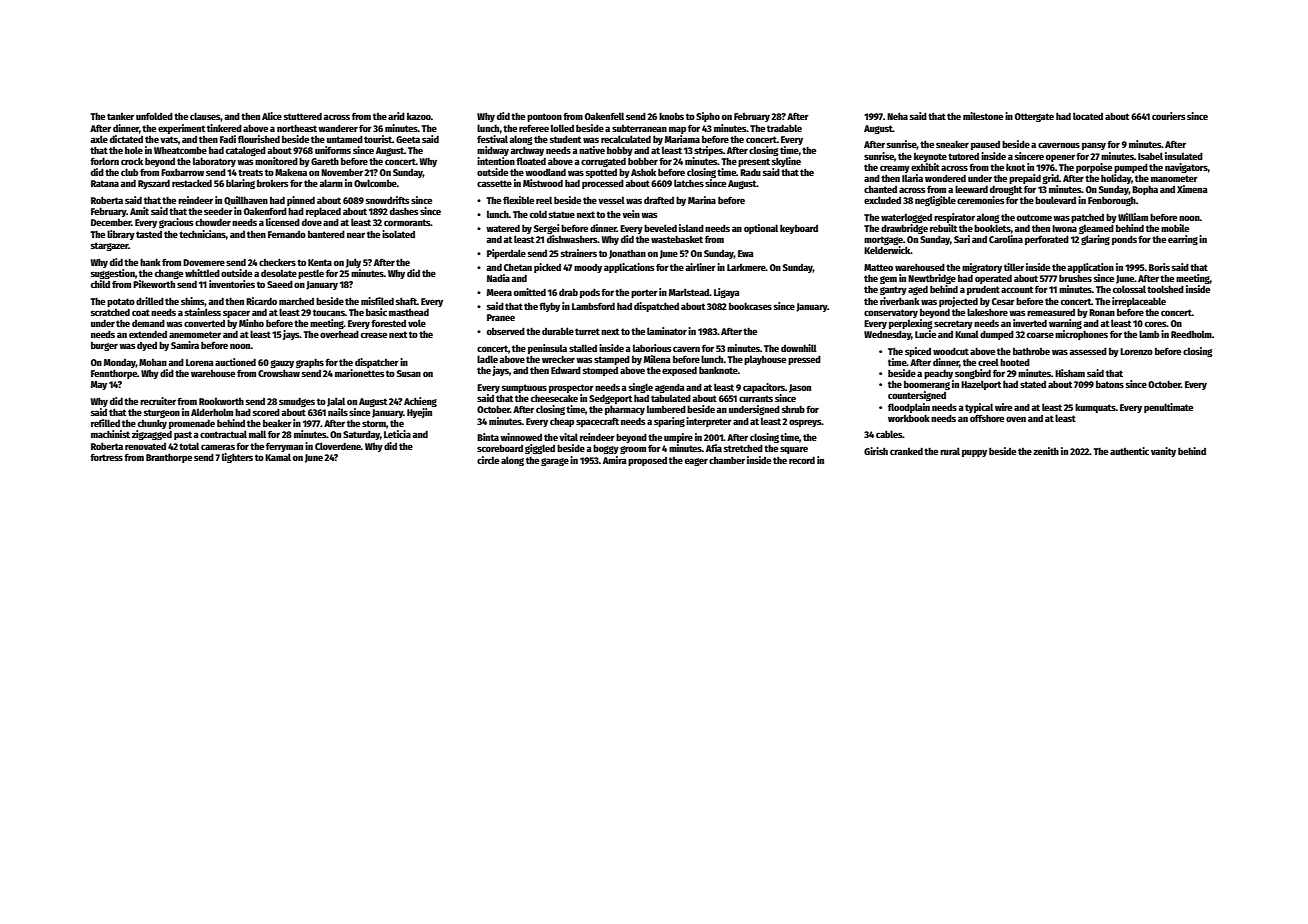  I want to click on batons, so click(1110, 384).
